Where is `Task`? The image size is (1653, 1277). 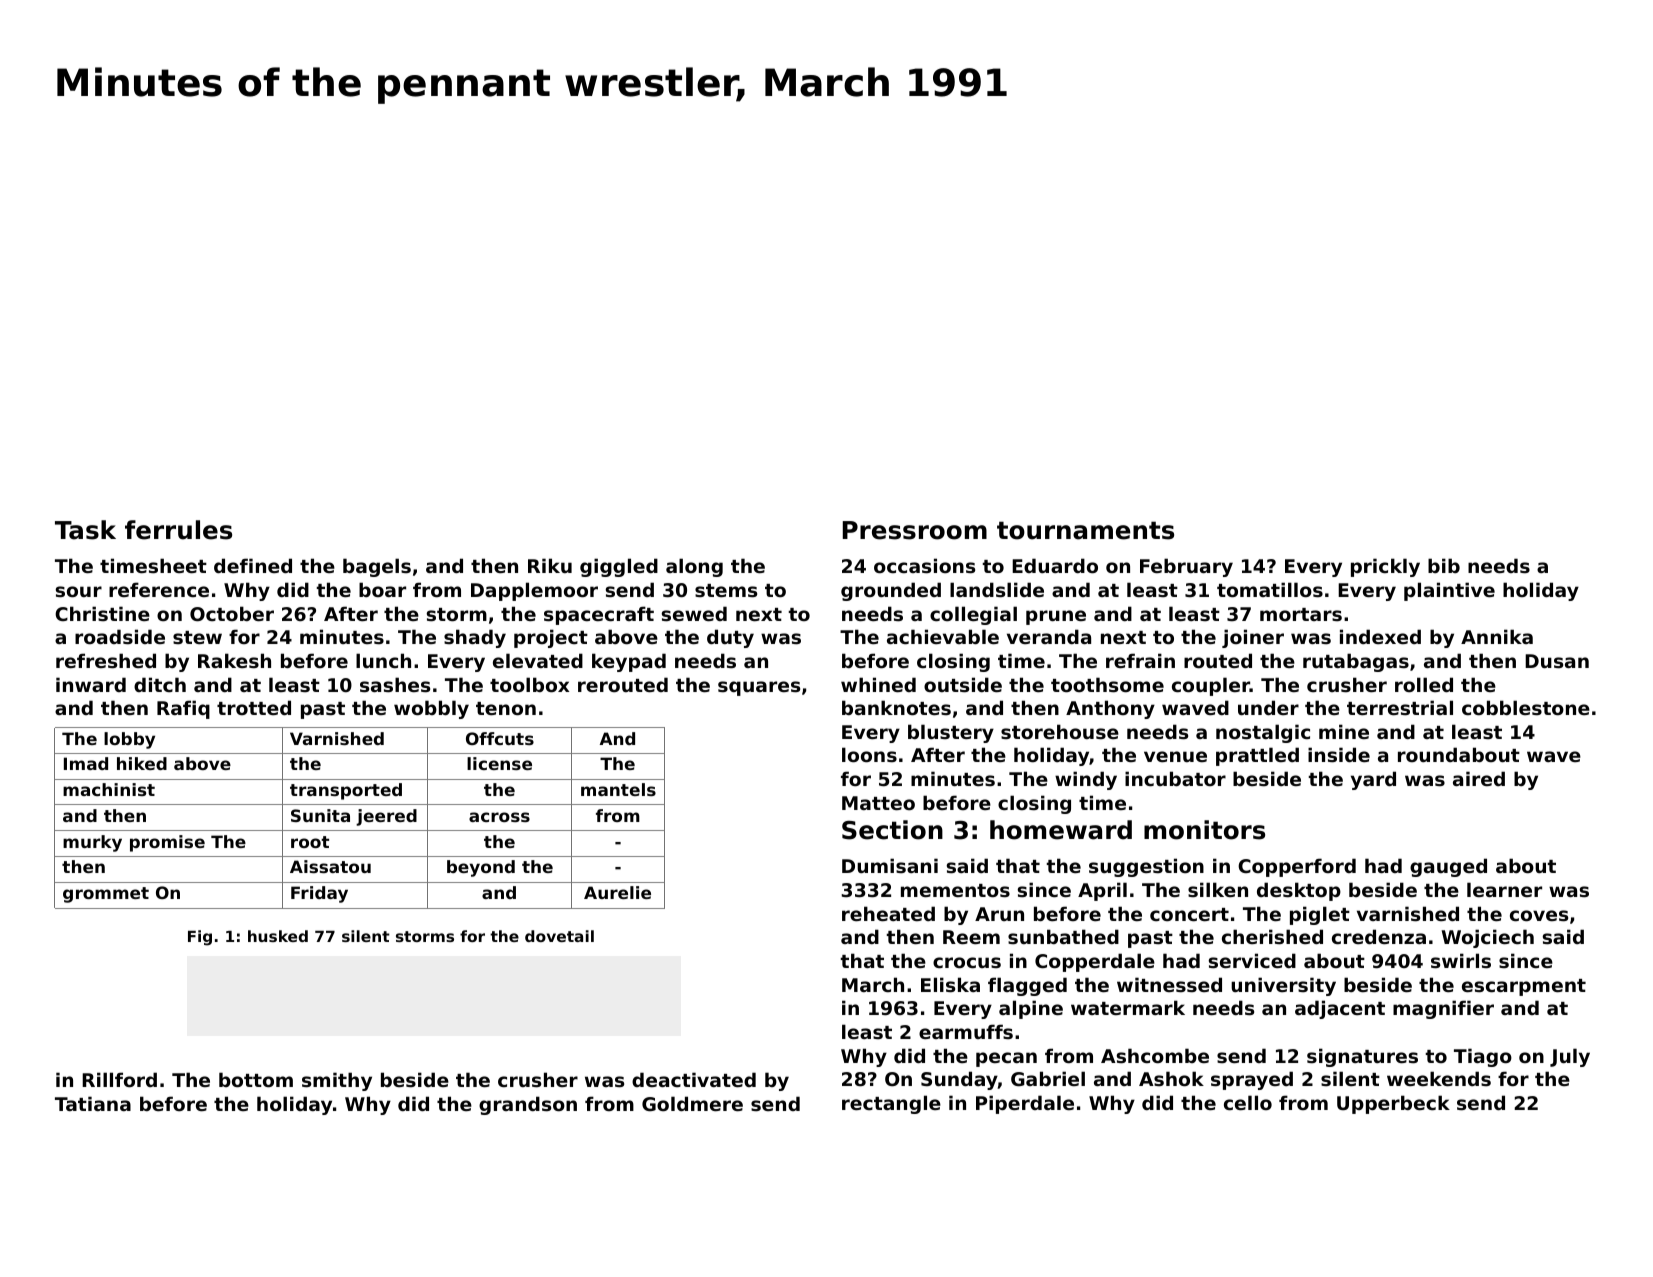 Task is located at coordinates (85, 530).
